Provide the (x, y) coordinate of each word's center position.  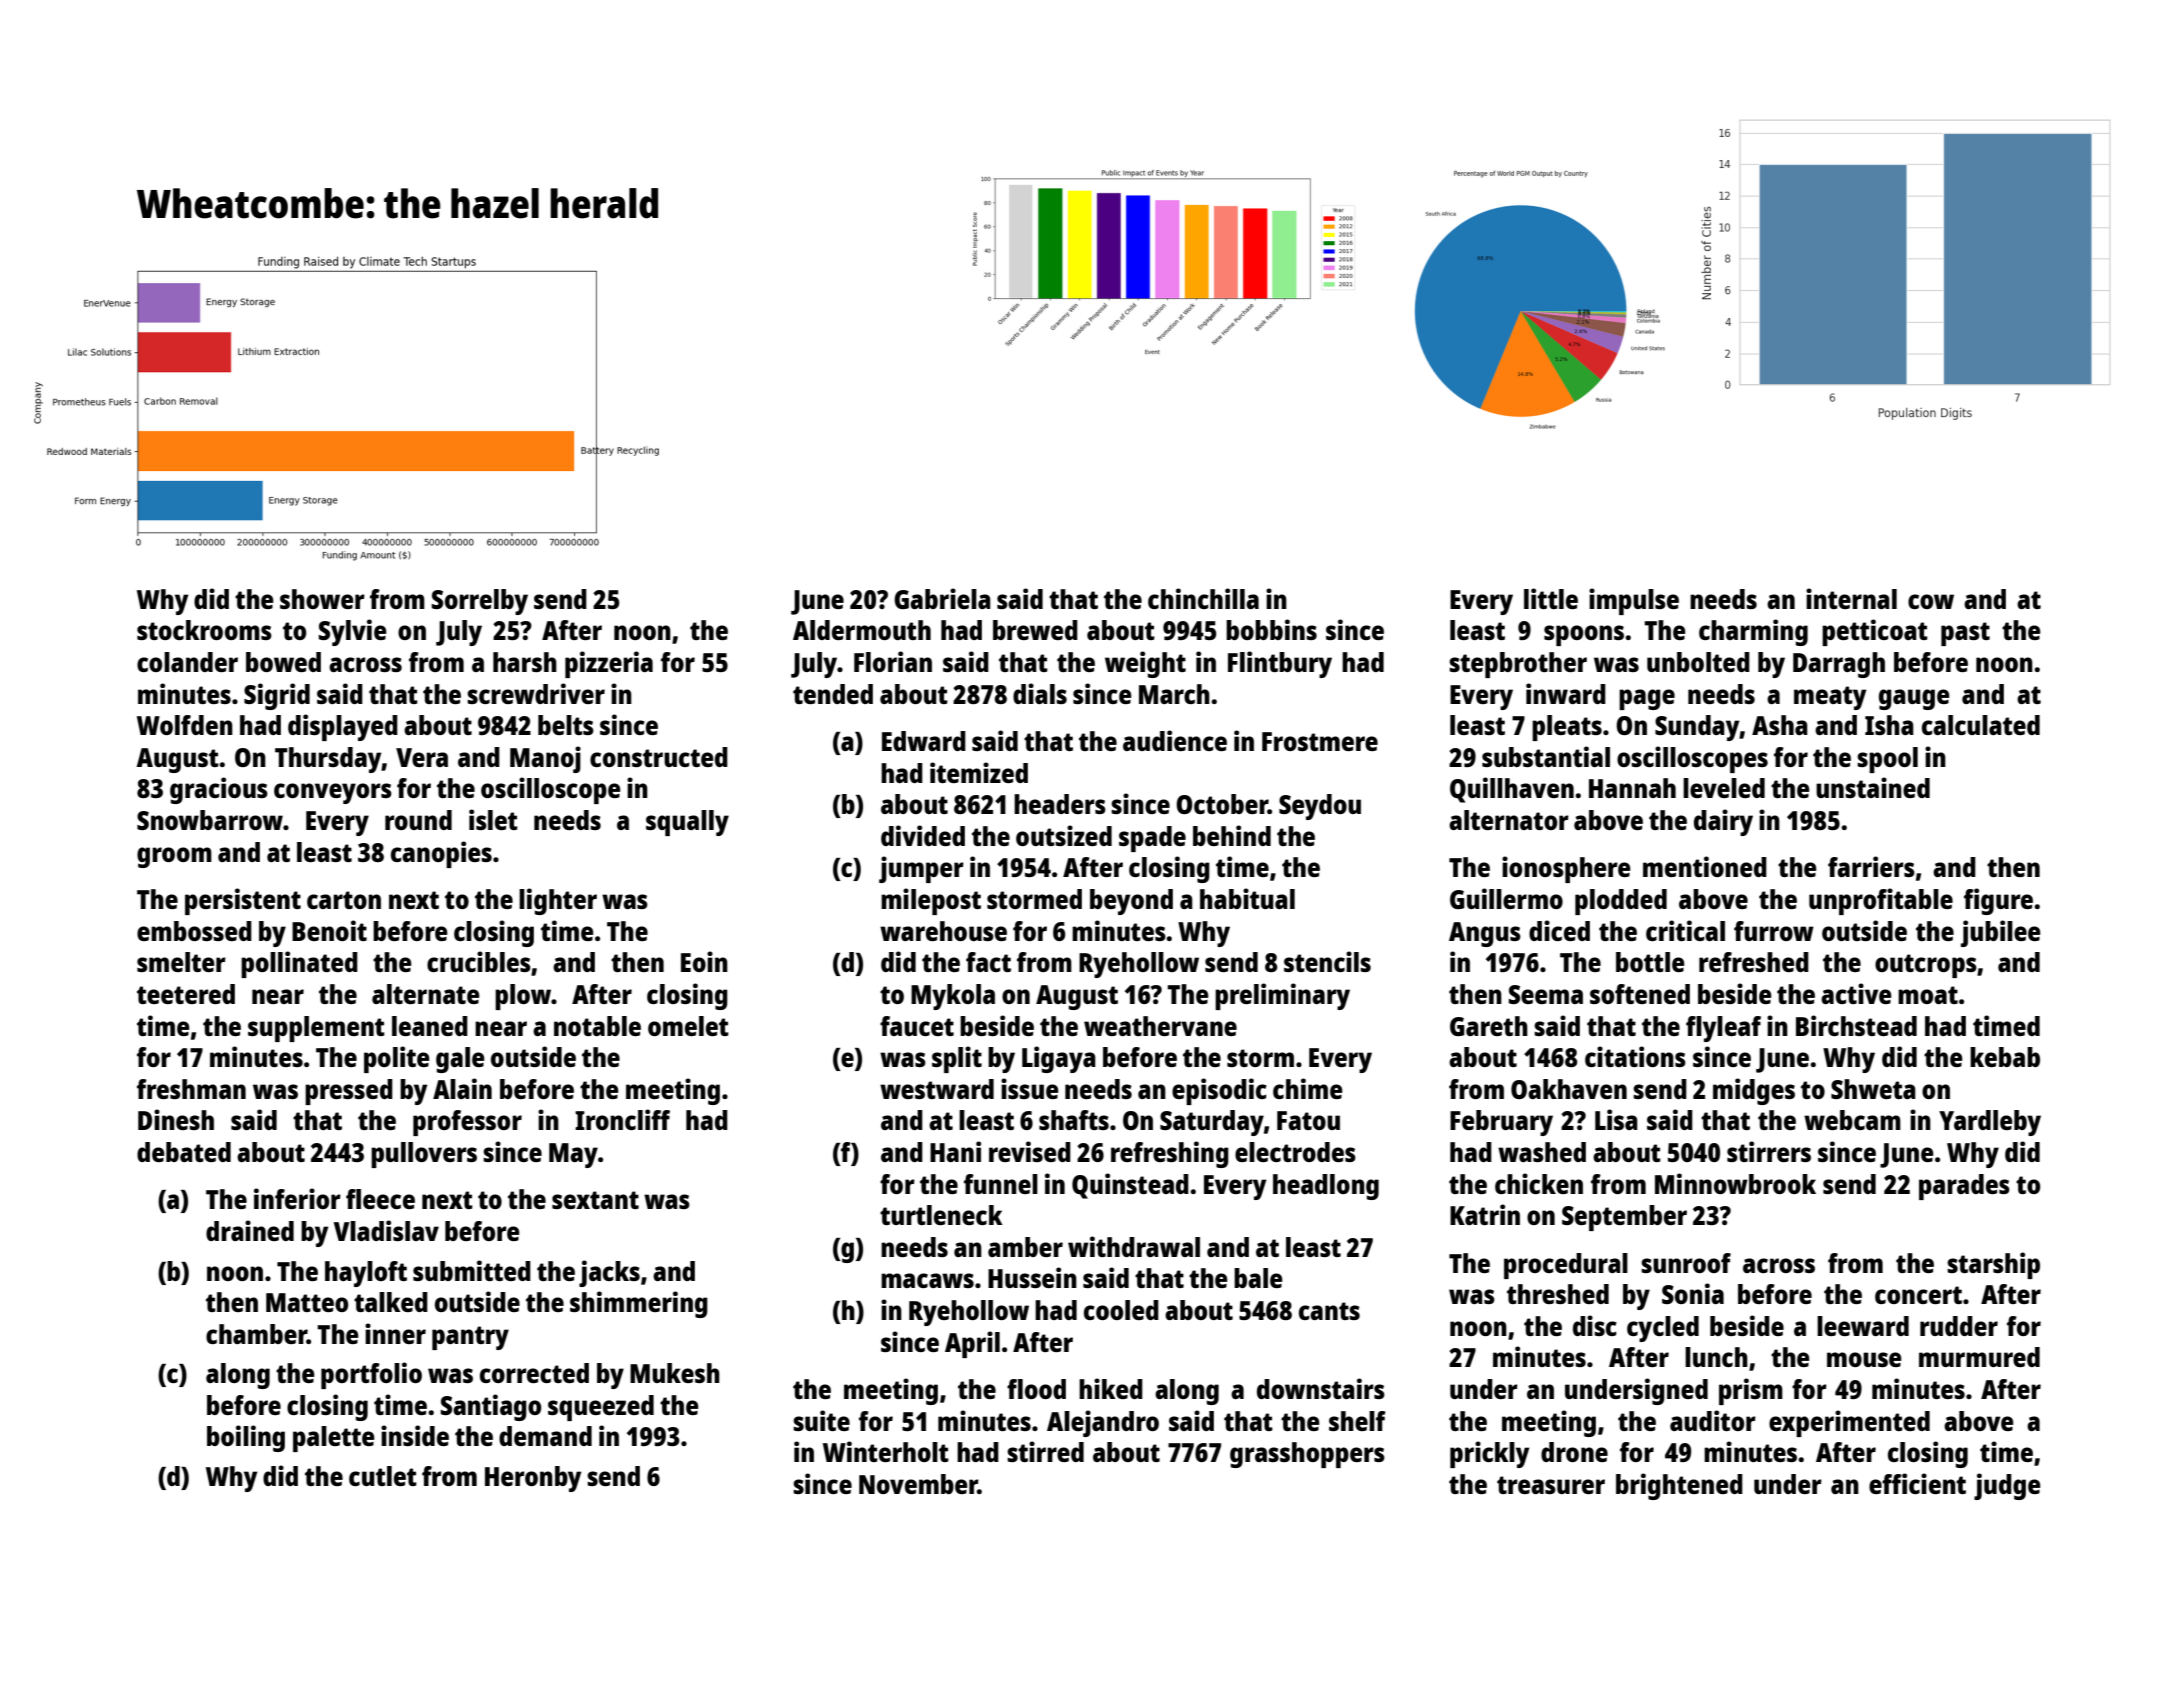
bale (1258, 1278)
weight (1145, 664)
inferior (297, 1198)
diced (1559, 930)
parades (1964, 1187)
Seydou (1320, 807)
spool (1887, 760)
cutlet (383, 1476)
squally (687, 823)
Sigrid (277, 696)
